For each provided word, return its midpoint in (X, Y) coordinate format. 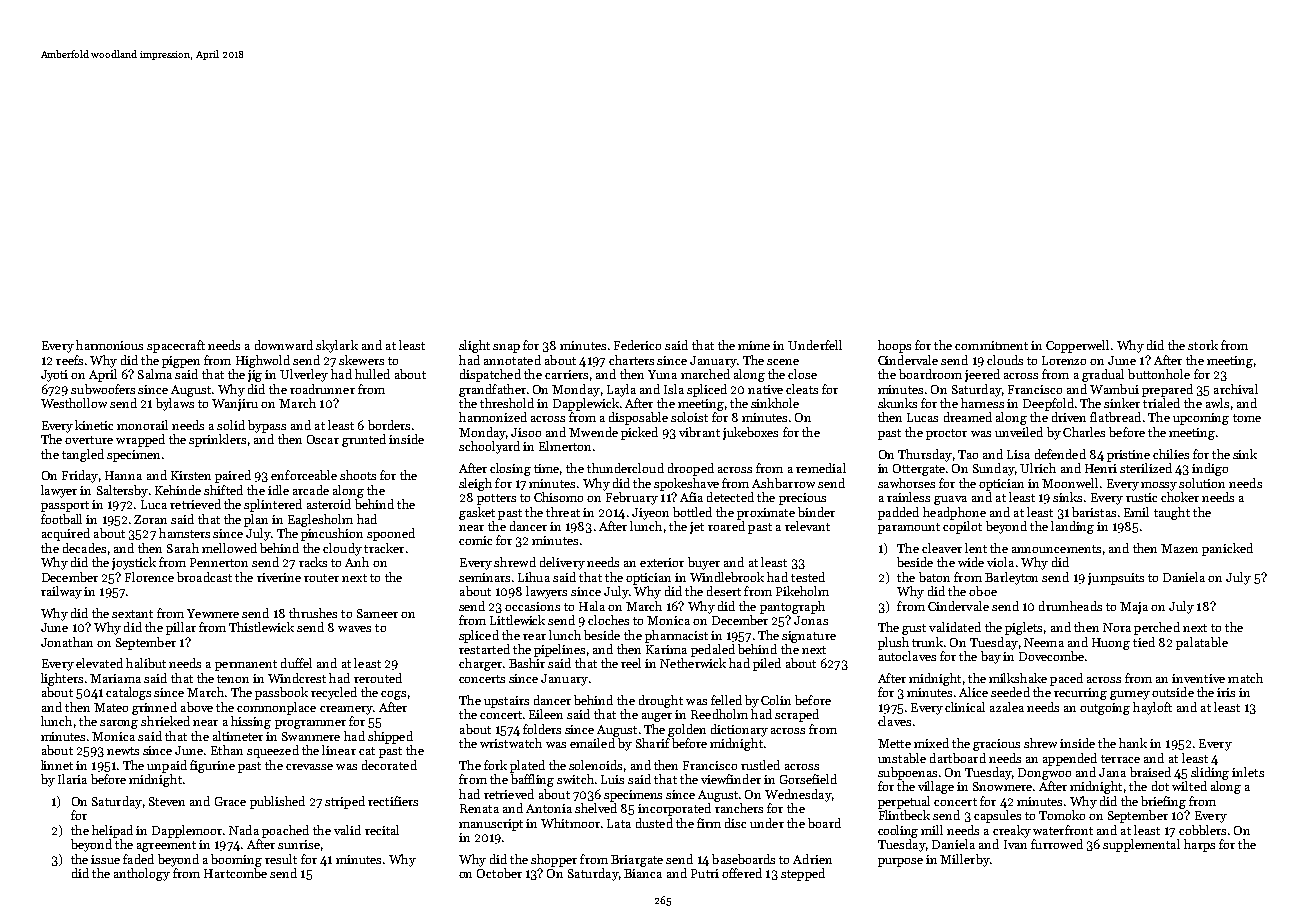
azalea (1007, 707)
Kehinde (178, 490)
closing (510, 469)
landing (1072, 527)
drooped (691, 469)
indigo (1210, 469)
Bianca (643, 873)
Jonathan (67, 642)
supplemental (1141, 845)
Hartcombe (235, 873)
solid (231, 425)
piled (767, 664)
